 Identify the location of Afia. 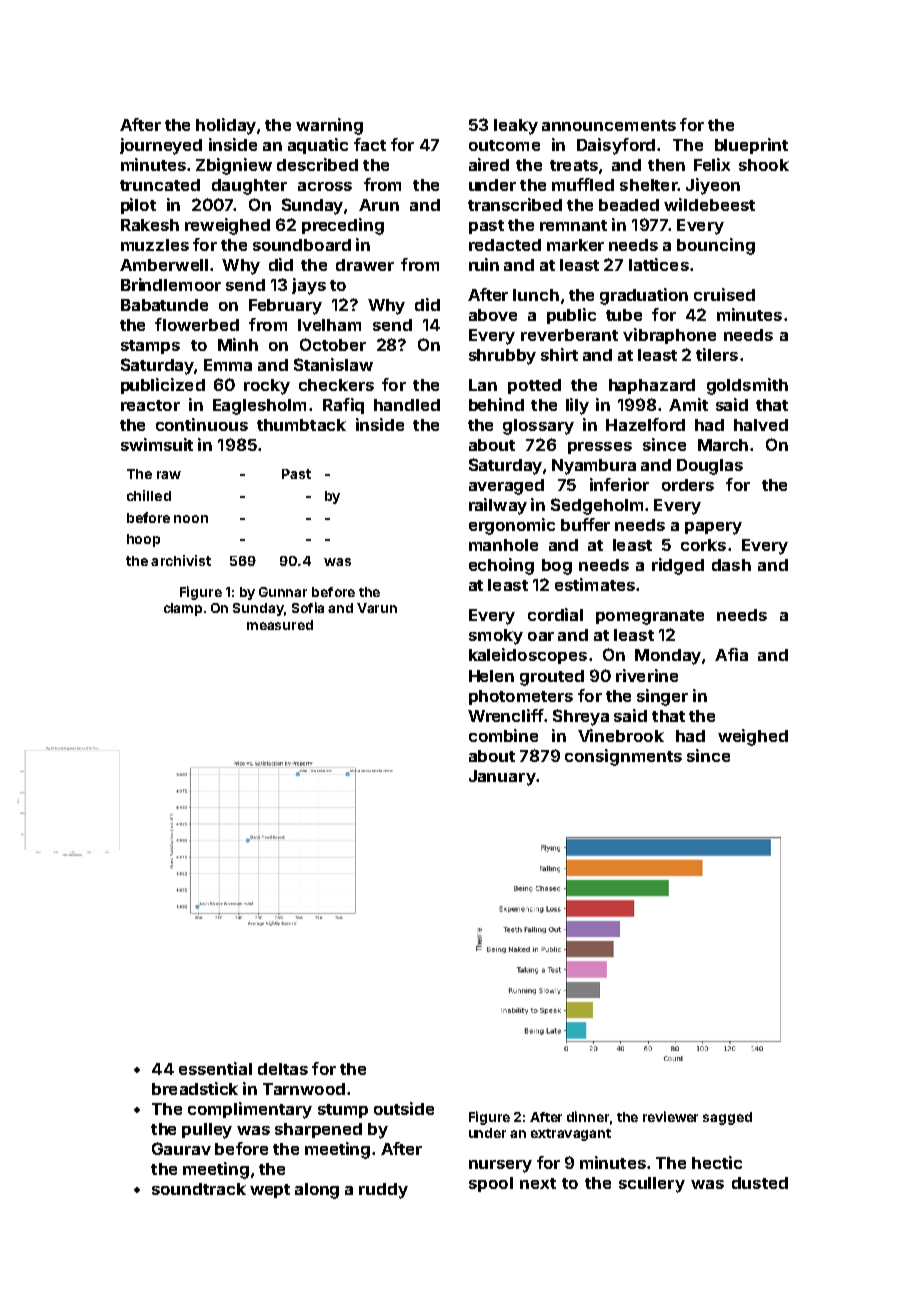
(731, 654).
